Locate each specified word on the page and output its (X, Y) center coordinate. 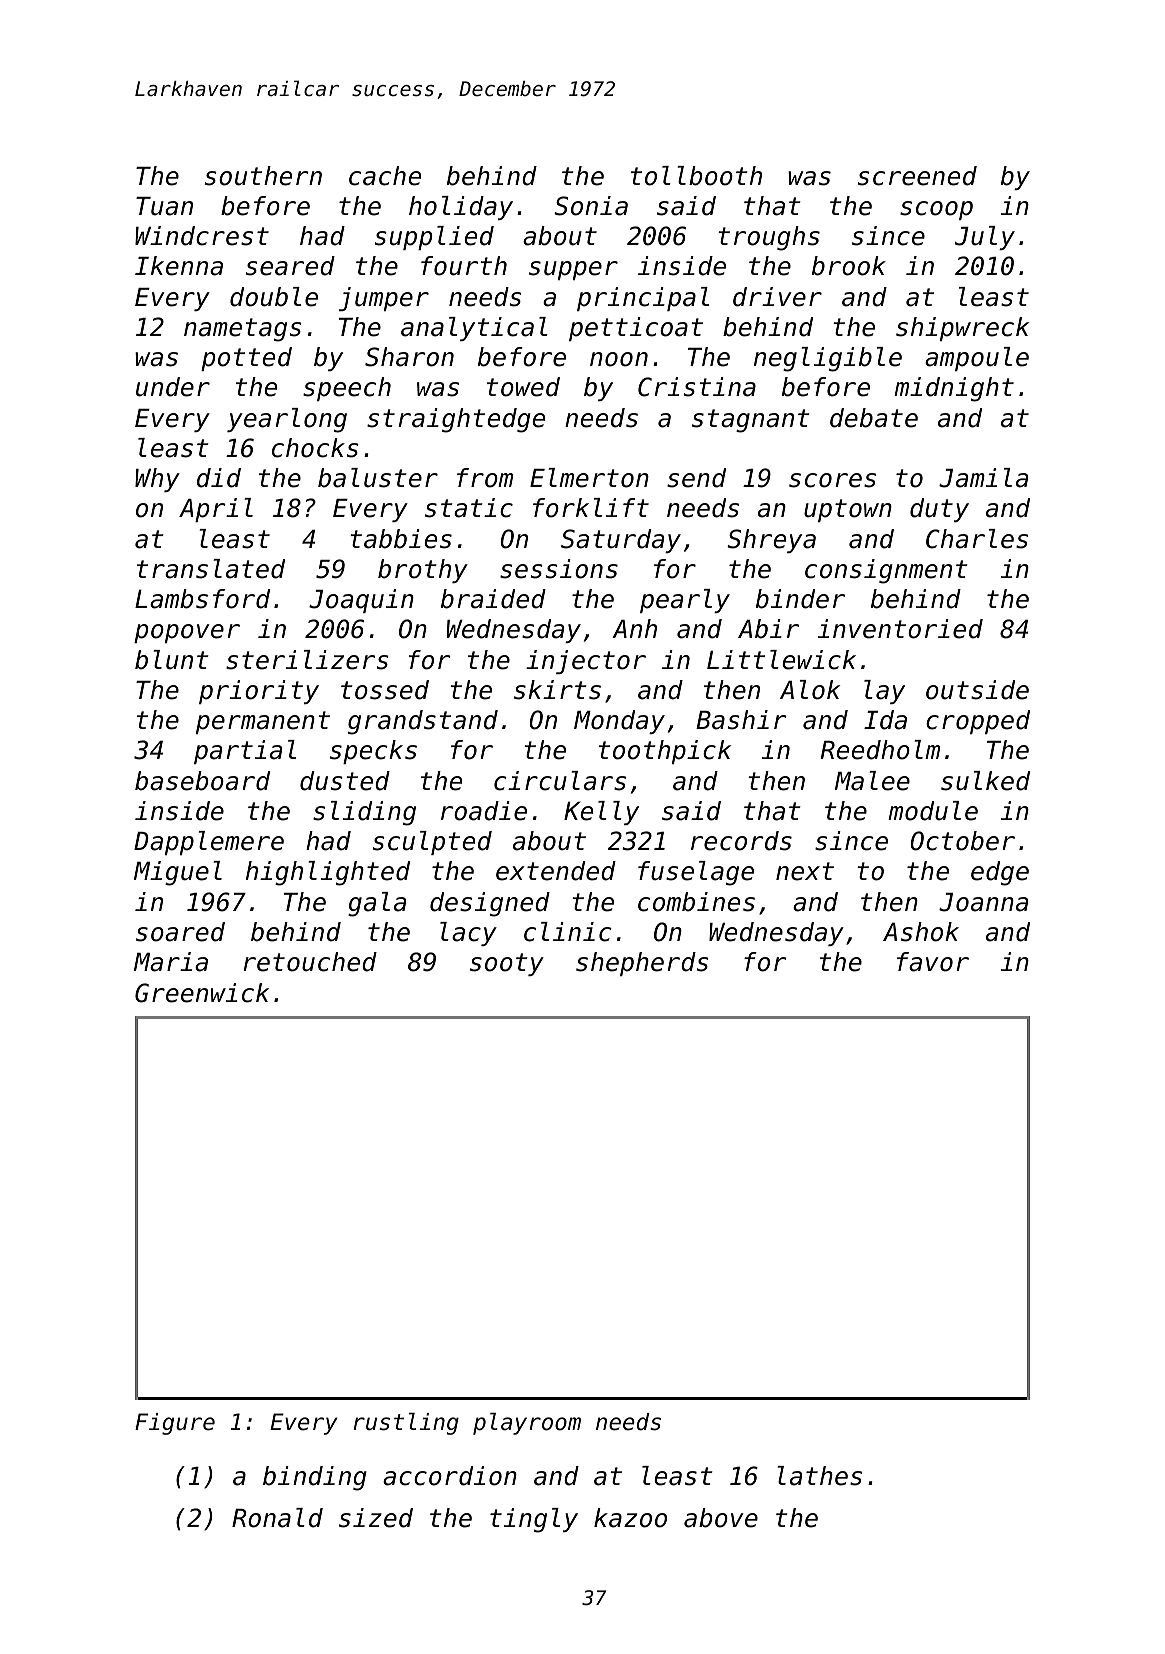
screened (917, 176)
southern (263, 176)
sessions (559, 569)
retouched (310, 962)
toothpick (665, 752)
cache (385, 176)
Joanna (983, 902)
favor (933, 962)
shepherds (642, 964)
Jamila (983, 478)
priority (259, 692)
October (963, 841)
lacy (468, 934)
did (219, 478)
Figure (175, 1424)
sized (376, 1518)
